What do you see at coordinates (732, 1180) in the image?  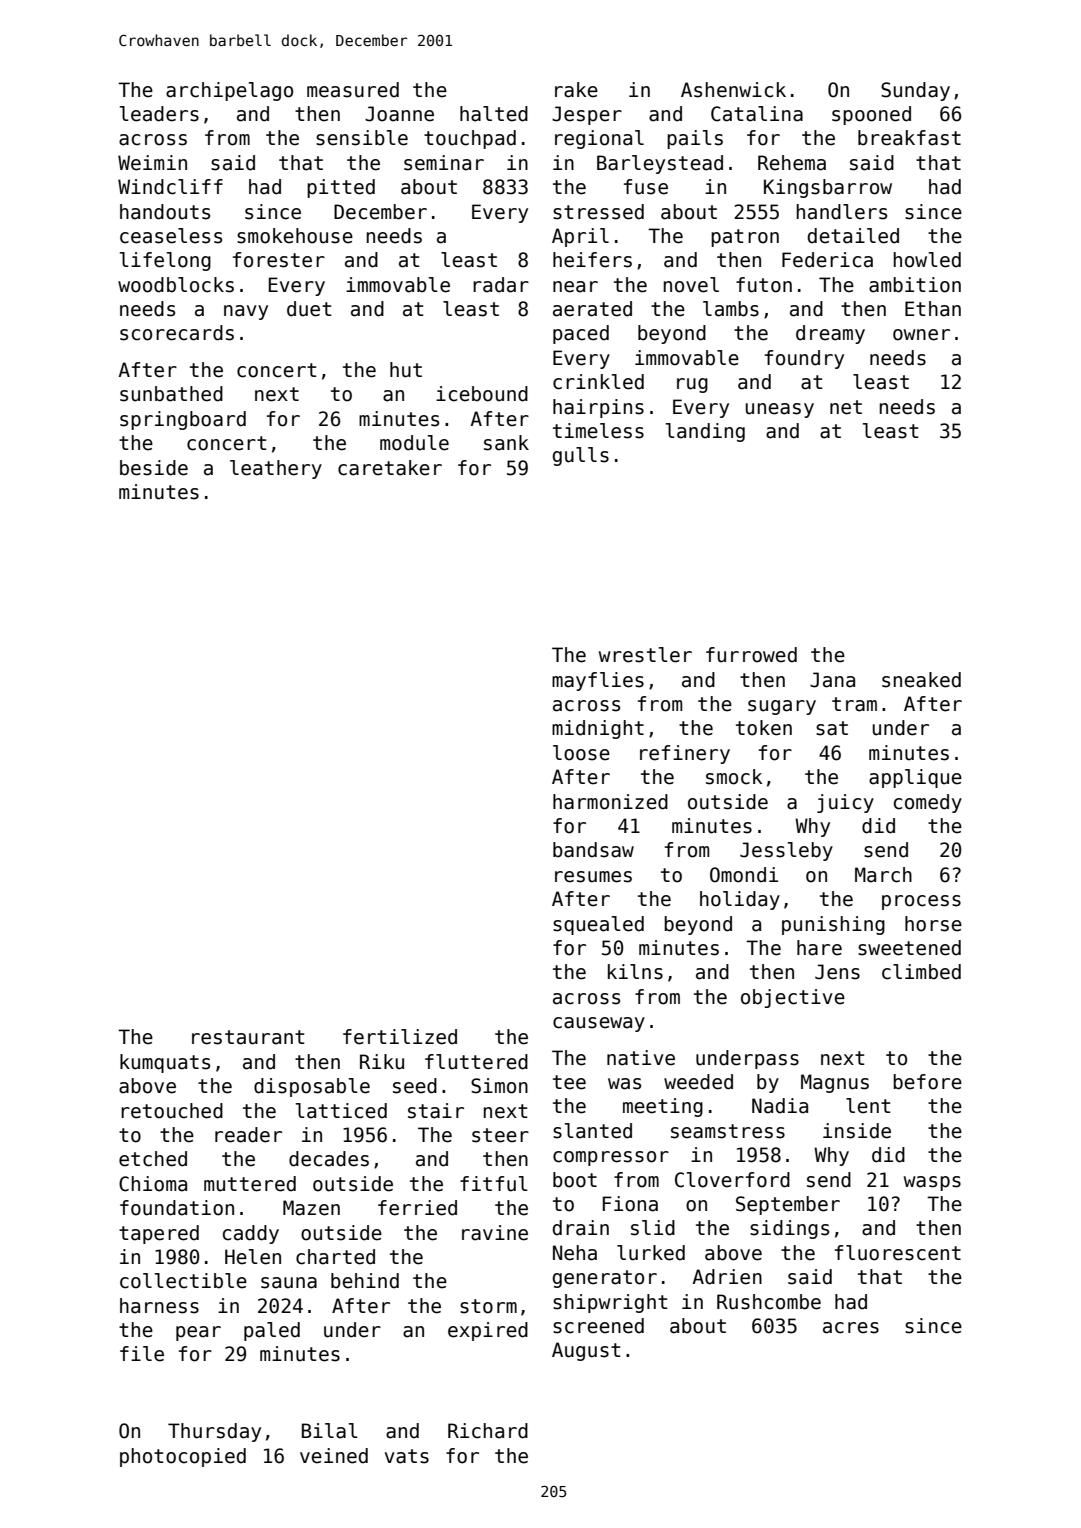 I see `Cloverford` at bounding box center [732, 1180].
